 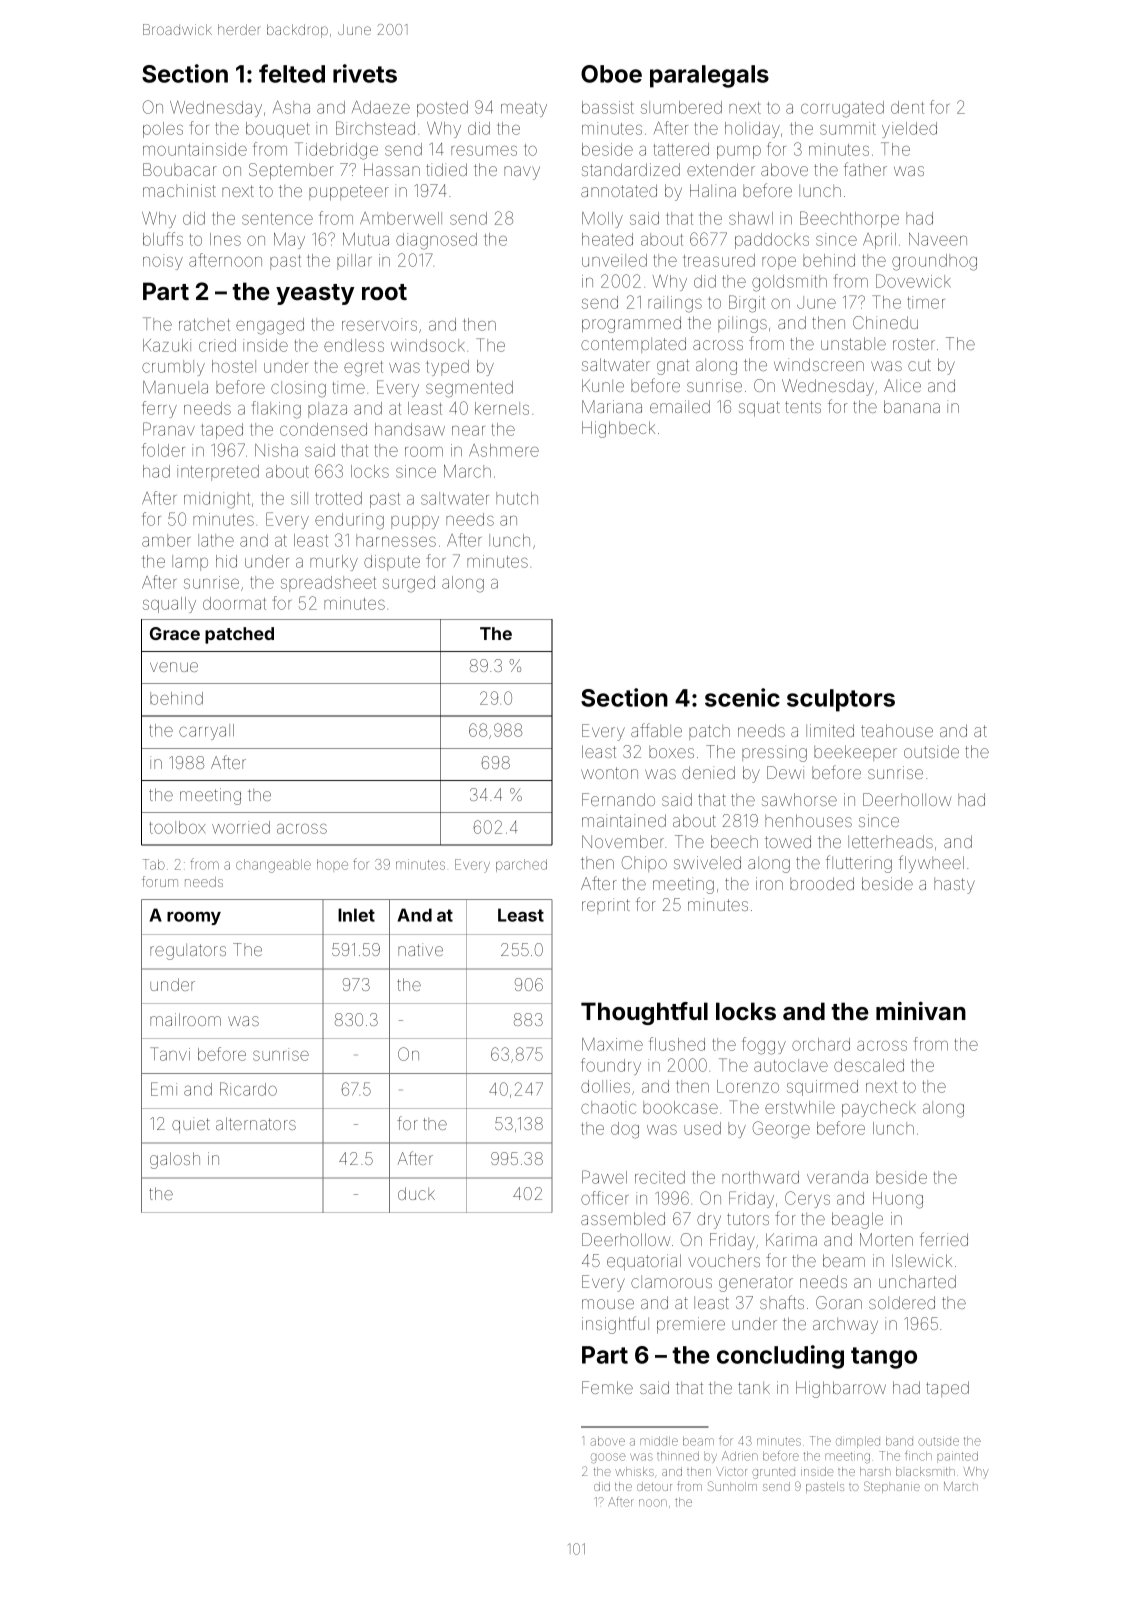 What do you see at coordinates (522, 173) in the page?
I see `navy` at bounding box center [522, 173].
